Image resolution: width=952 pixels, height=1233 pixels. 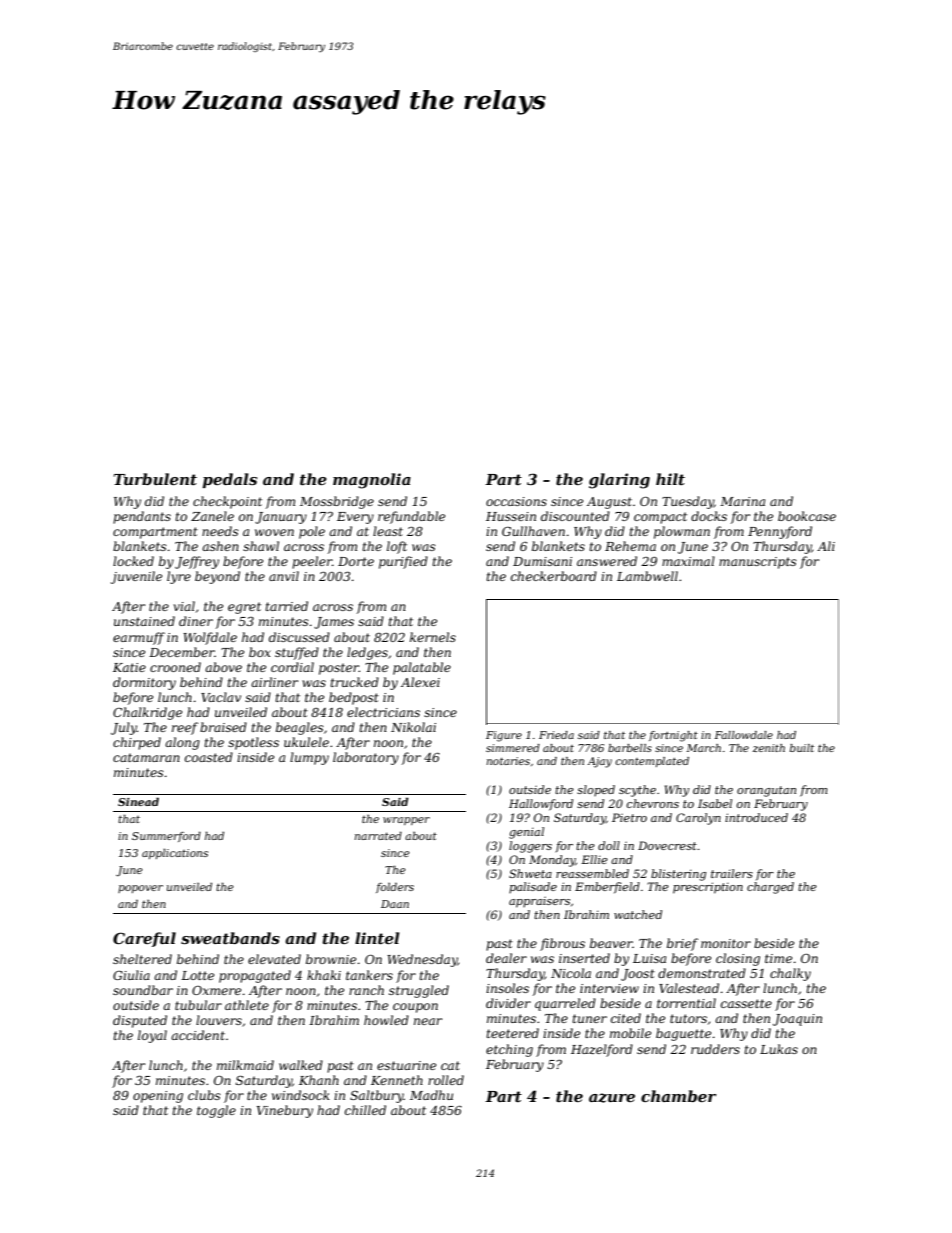 I want to click on Vinebury, so click(x=285, y=1111).
